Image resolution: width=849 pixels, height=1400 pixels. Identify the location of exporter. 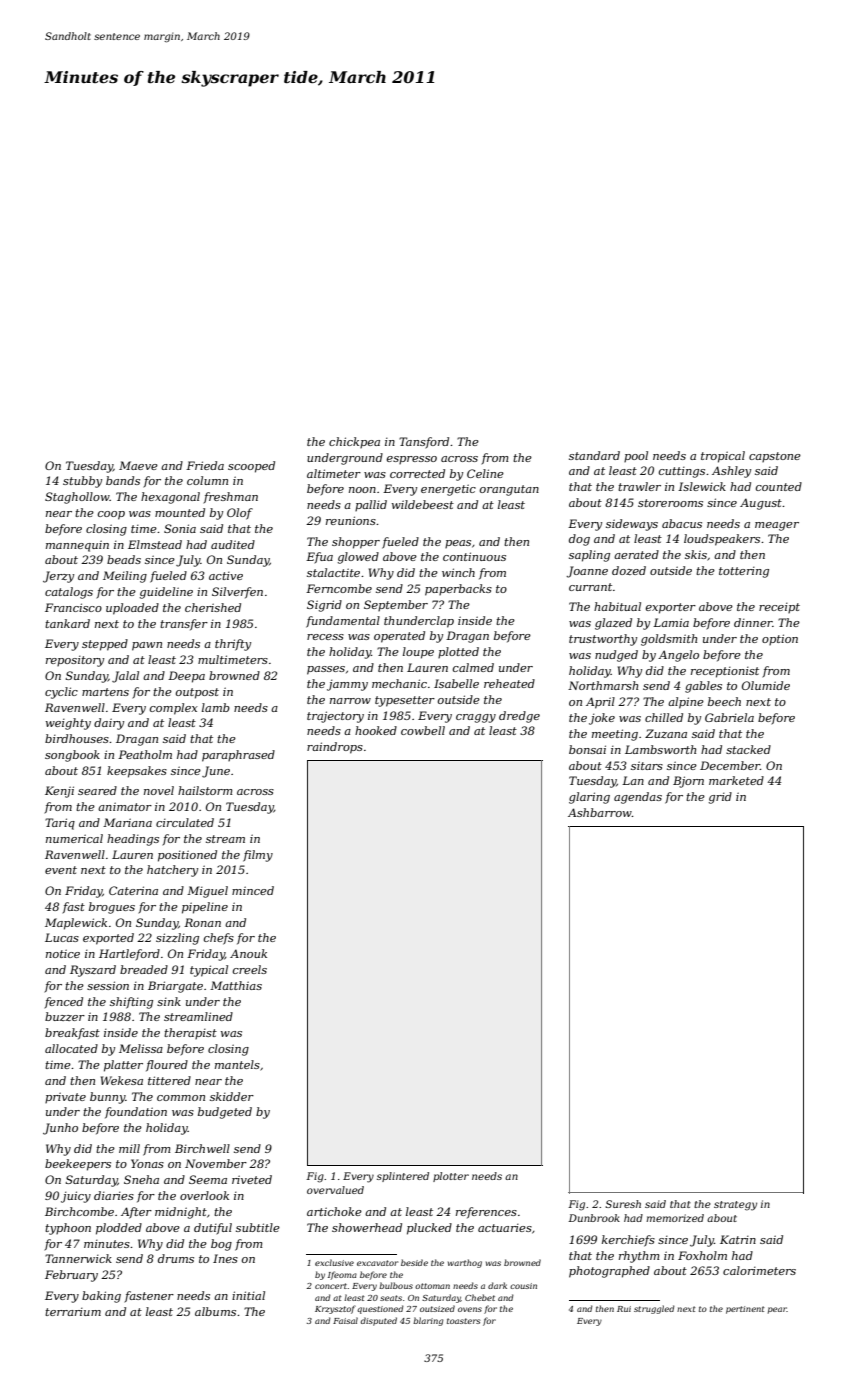
(671, 608).
